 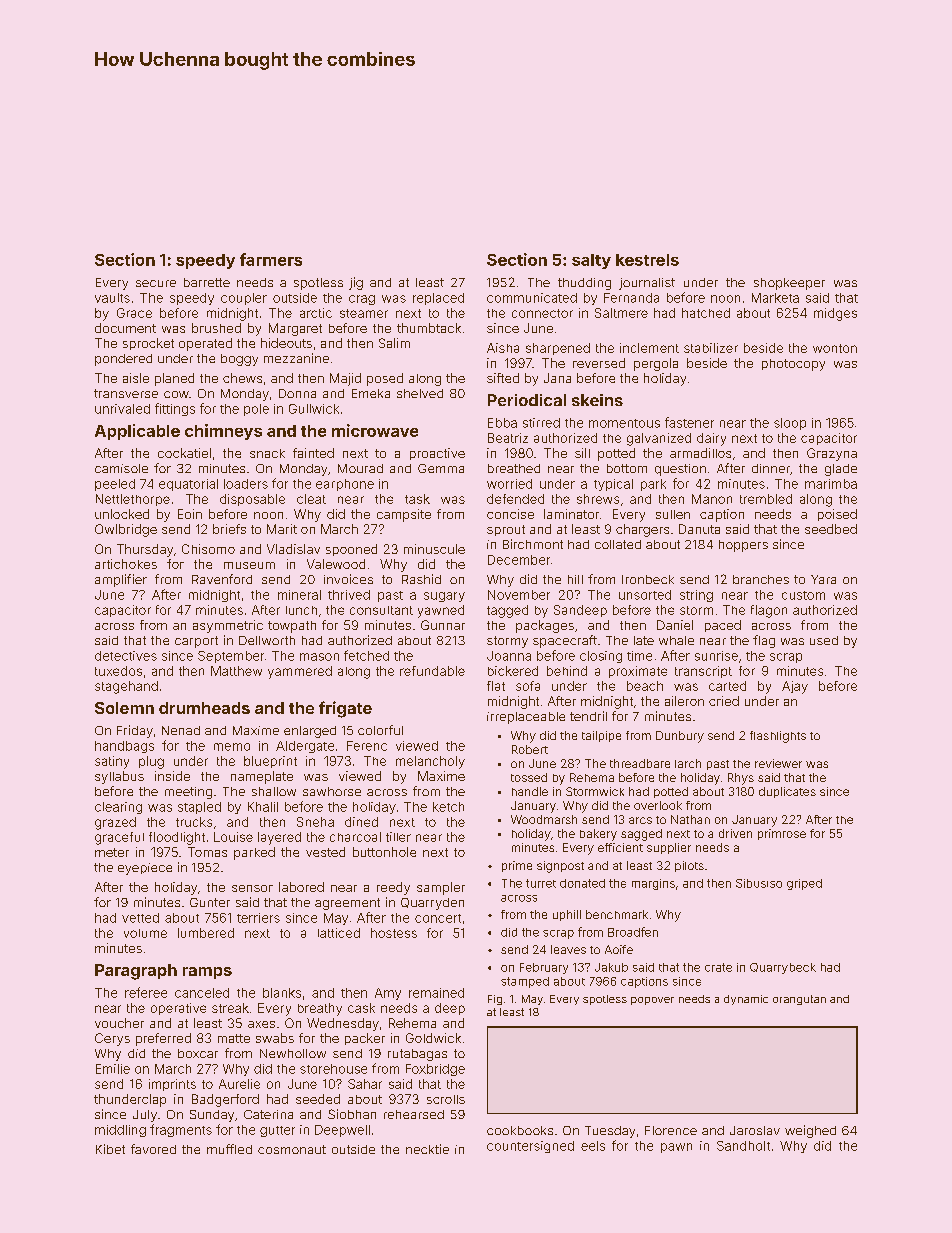 What do you see at coordinates (420, 393) in the screenshot?
I see `shelved` at bounding box center [420, 393].
